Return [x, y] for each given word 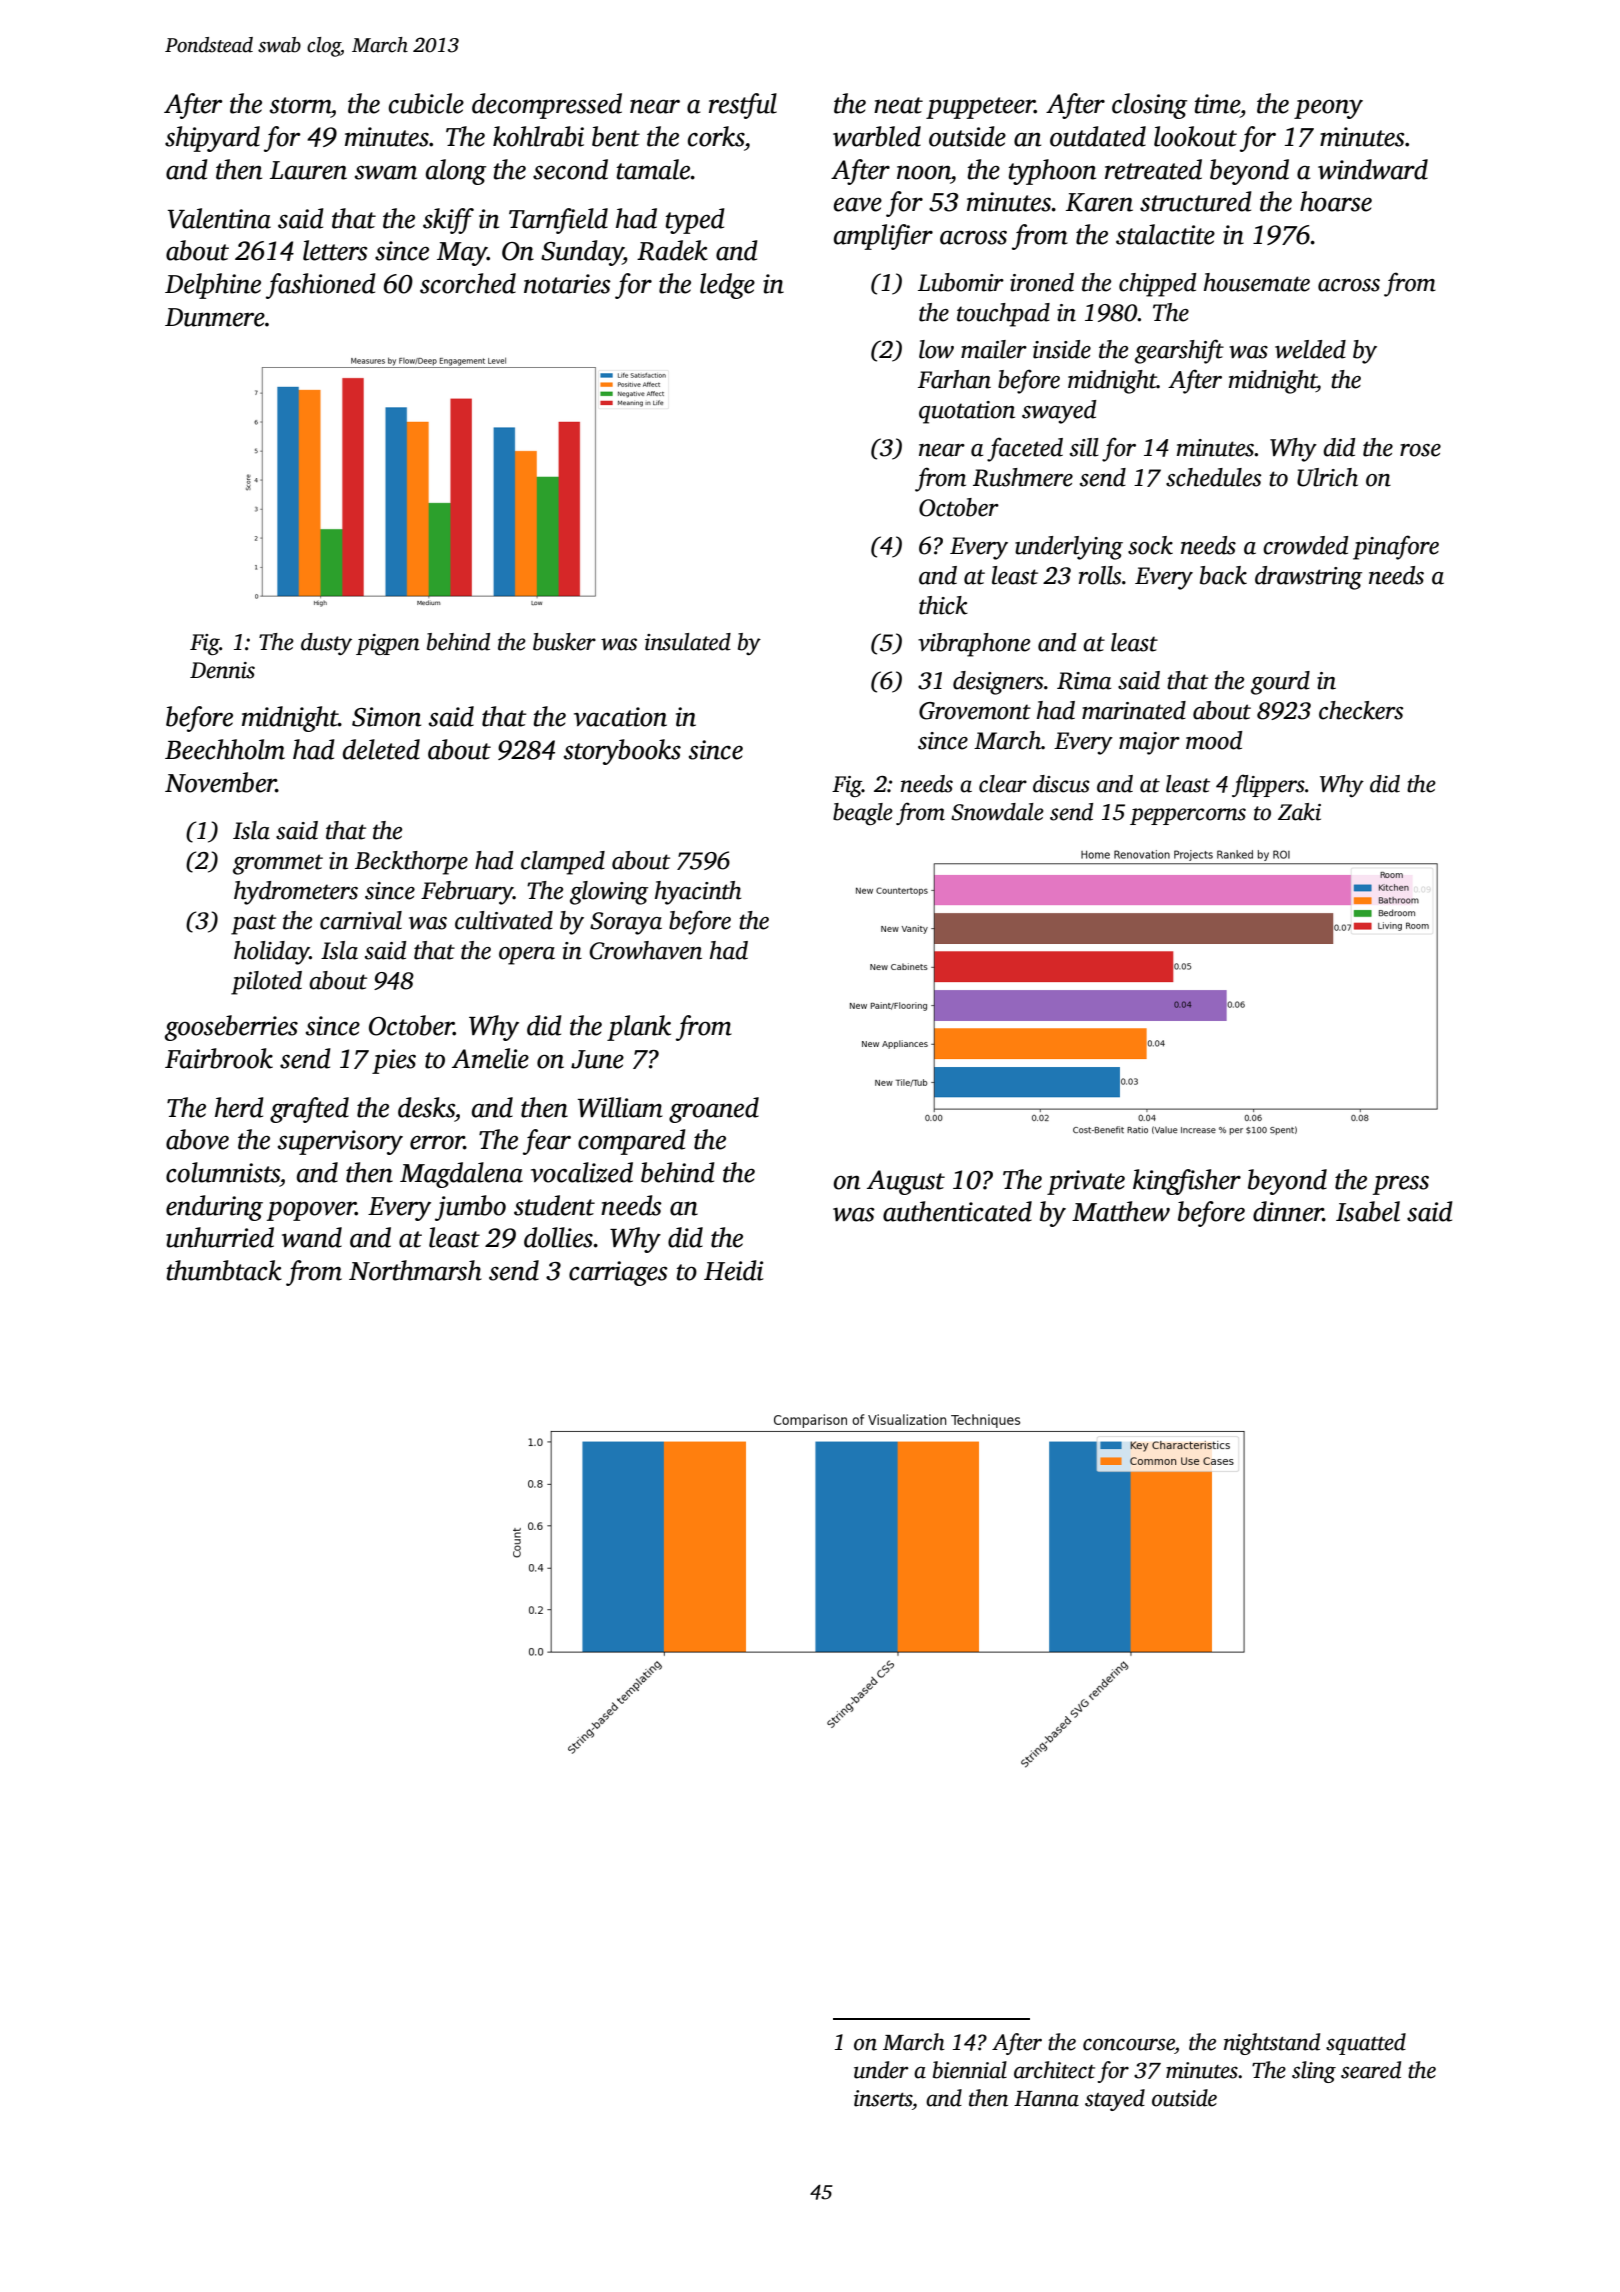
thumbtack [224, 1270]
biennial [970, 2070]
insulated [688, 642]
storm [300, 105]
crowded [1305, 545]
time [1217, 104]
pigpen [388, 644]
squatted [1366, 2044]
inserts [883, 2098]
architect [1054, 2070]
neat [898, 105]
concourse [1129, 2044]
